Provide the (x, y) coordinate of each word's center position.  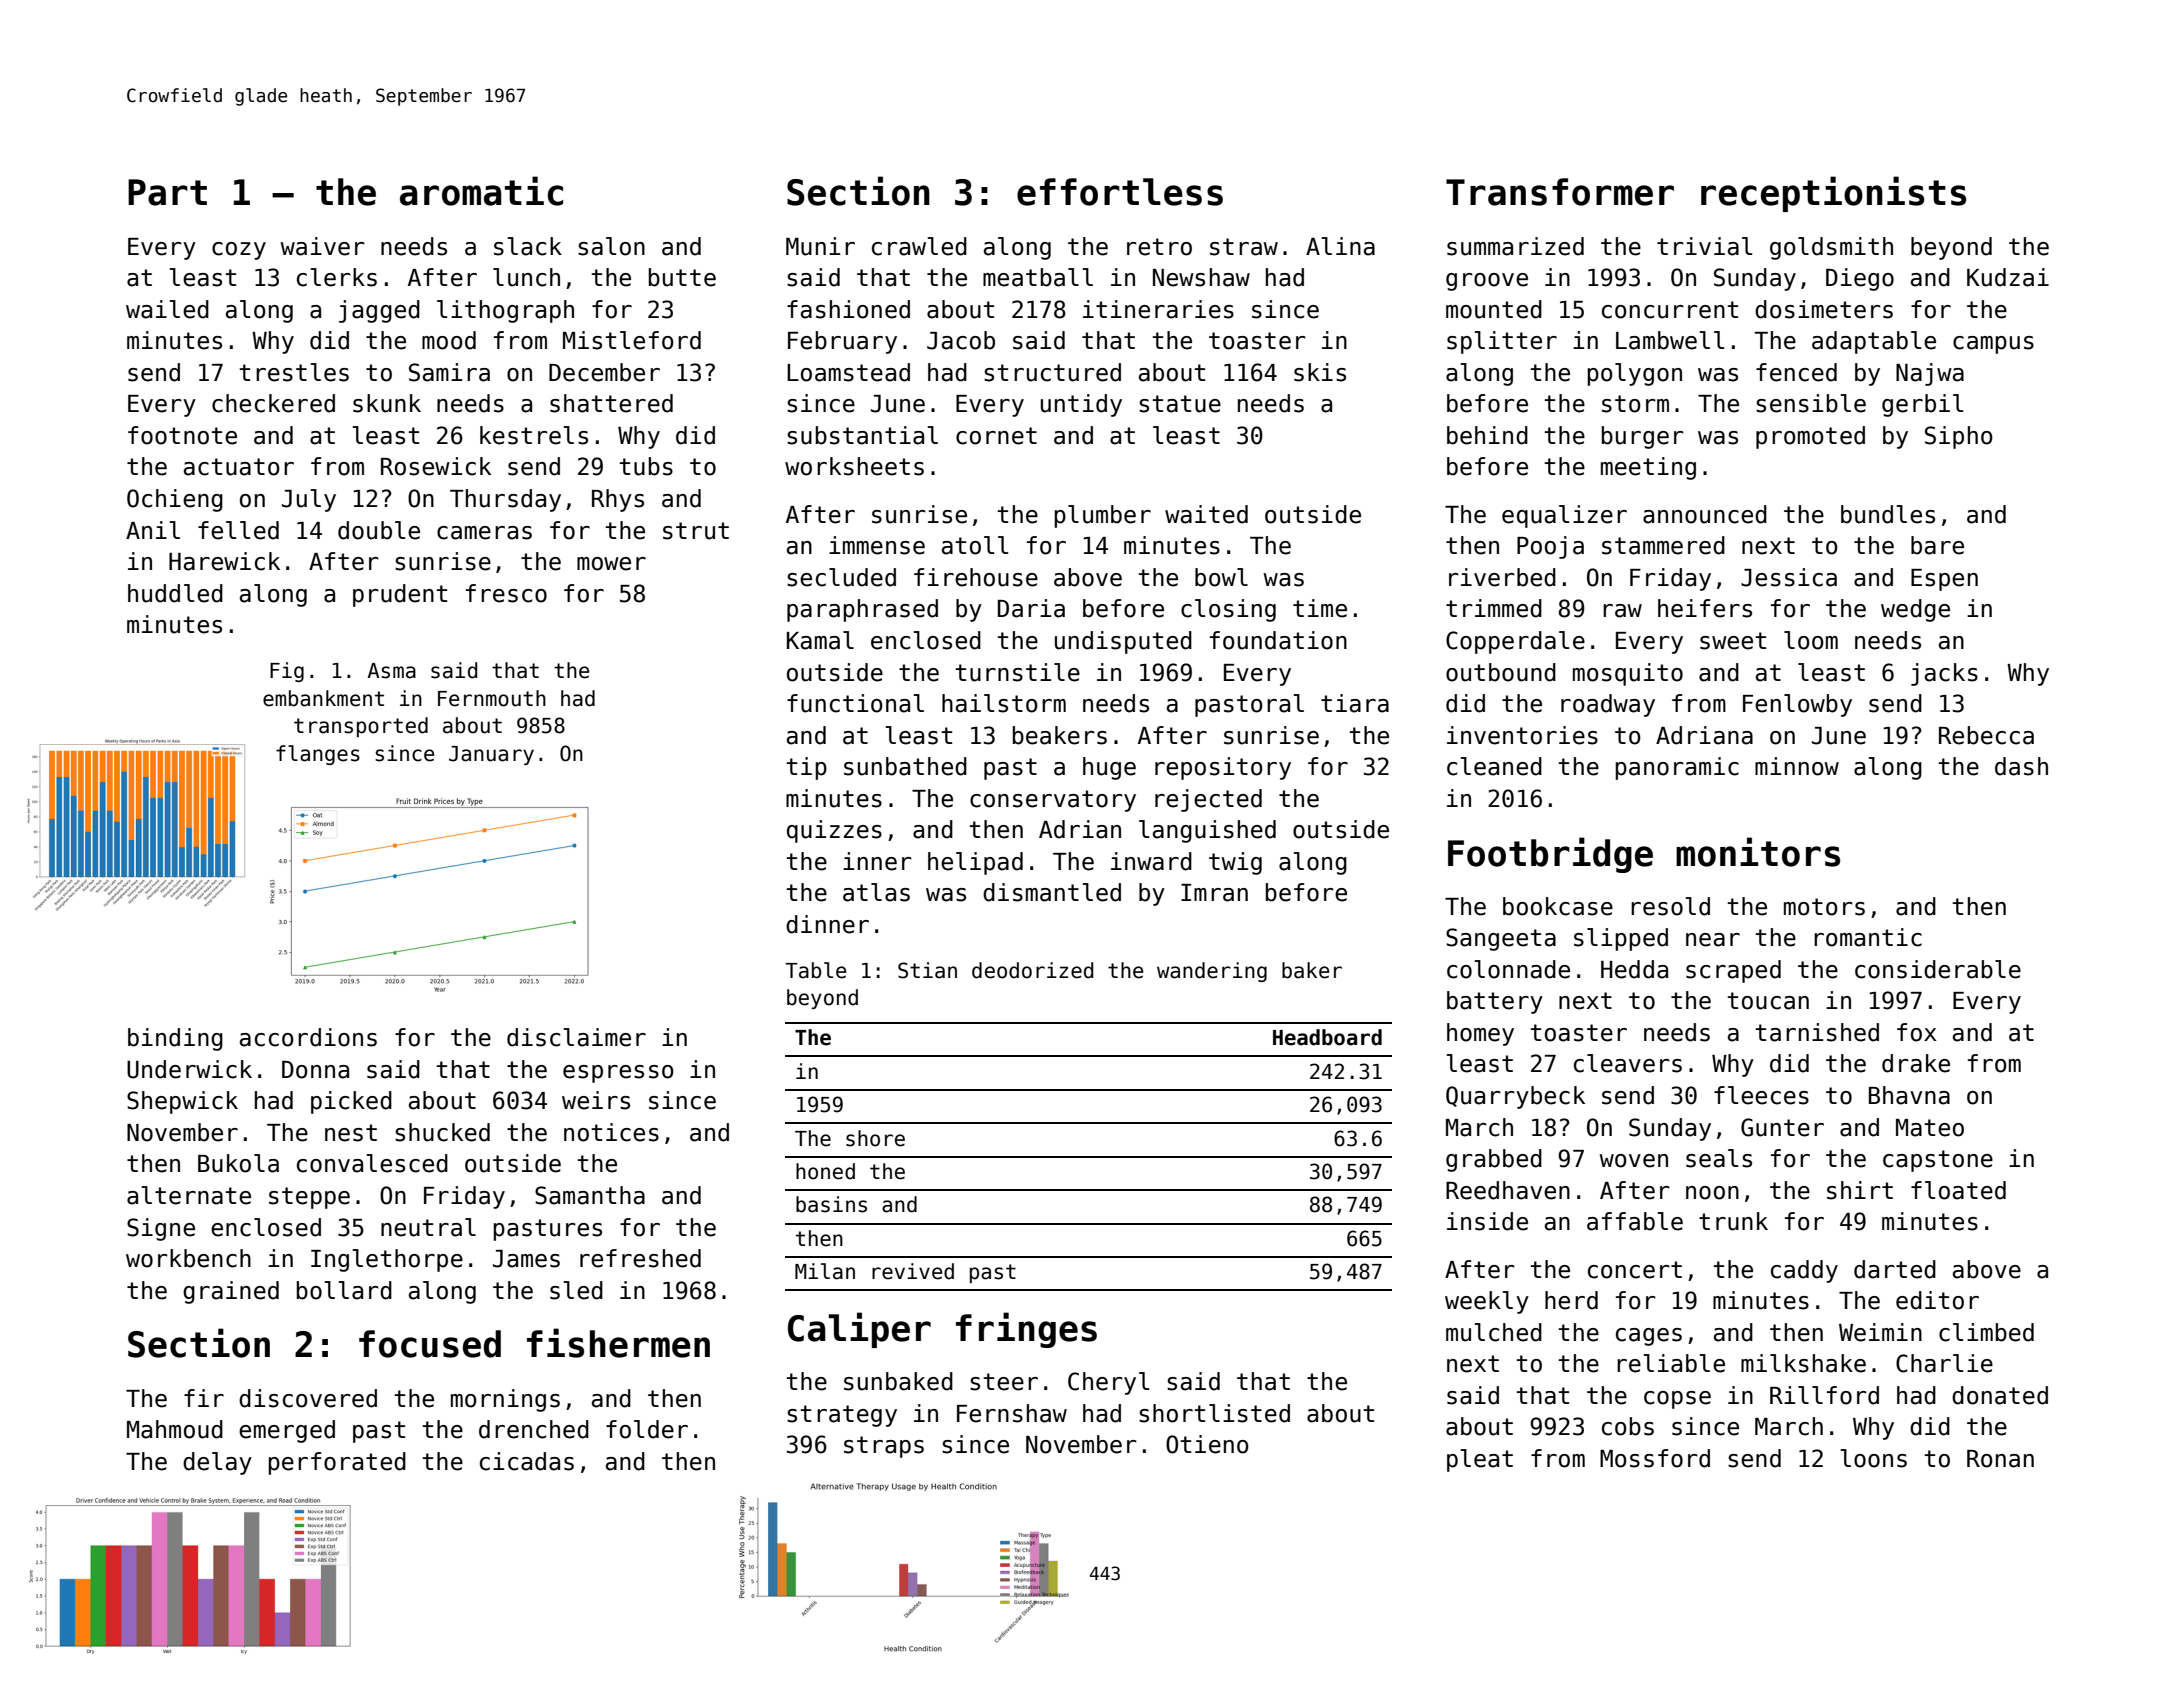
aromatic (481, 191)
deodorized (1032, 970)
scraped (1733, 971)
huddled (175, 593)
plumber (1102, 516)
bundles (1888, 514)
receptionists (1833, 194)
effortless (1120, 192)
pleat (1480, 1460)
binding (175, 1039)
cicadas (527, 1461)
